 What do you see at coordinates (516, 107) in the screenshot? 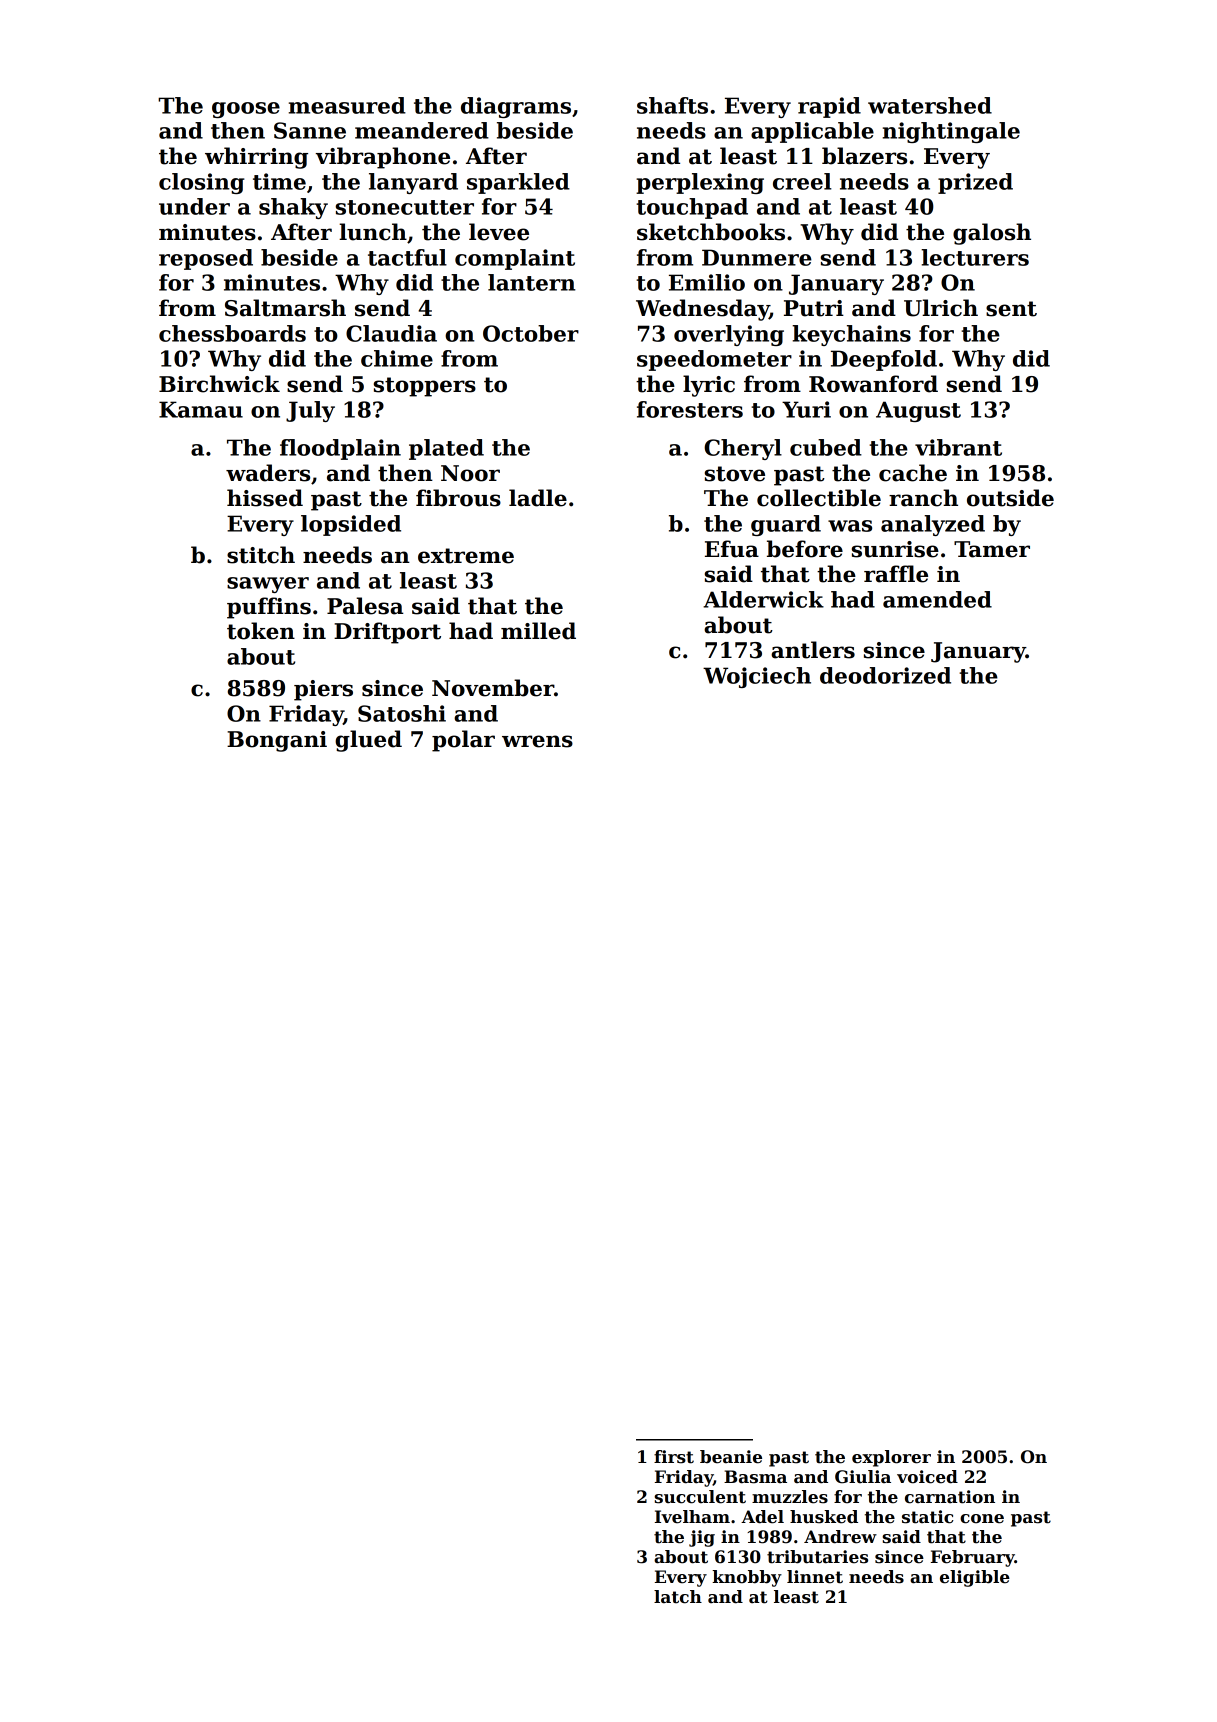
I see `diagrams` at bounding box center [516, 107].
